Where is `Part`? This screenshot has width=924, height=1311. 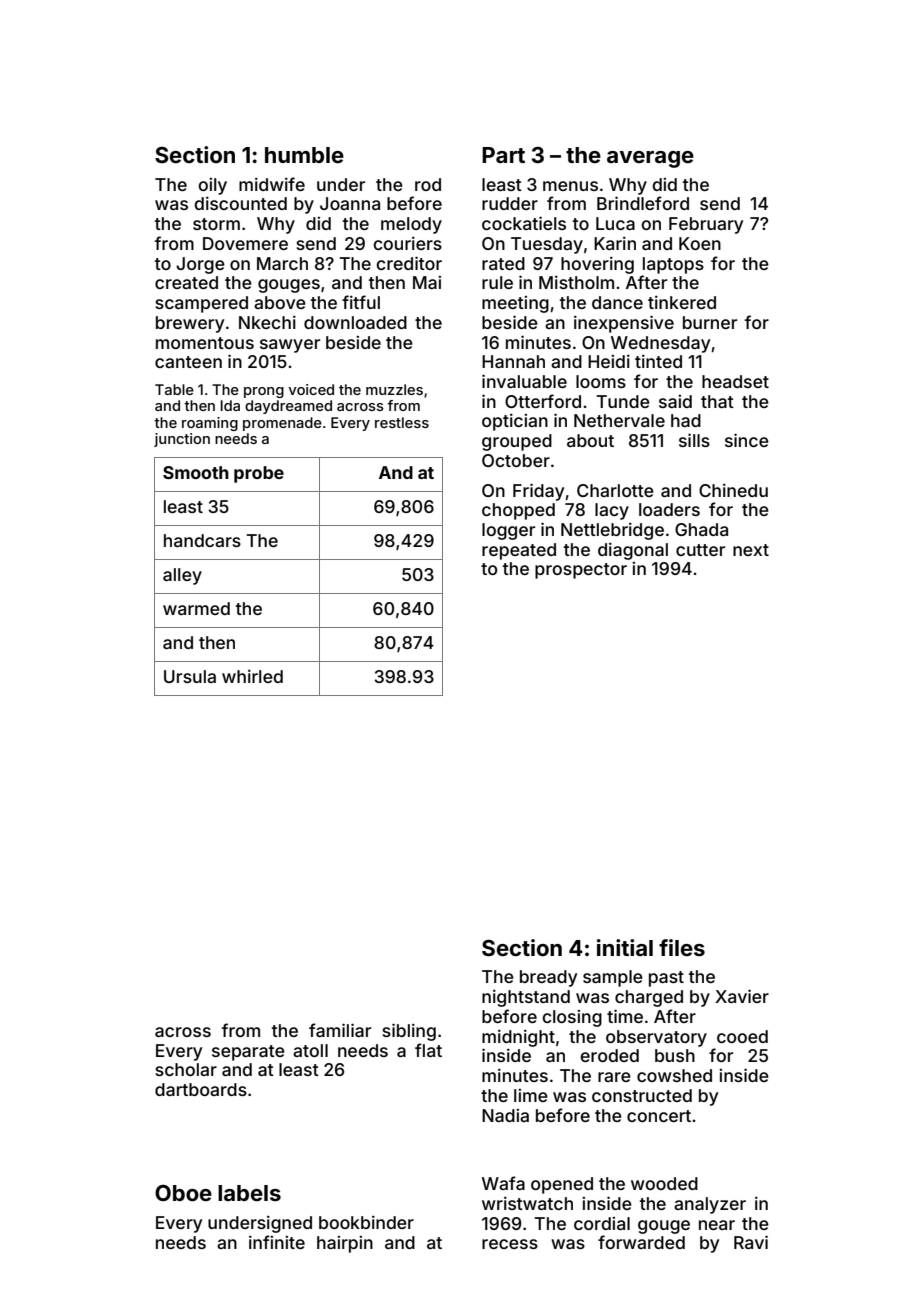 Part is located at coordinates (503, 155).
